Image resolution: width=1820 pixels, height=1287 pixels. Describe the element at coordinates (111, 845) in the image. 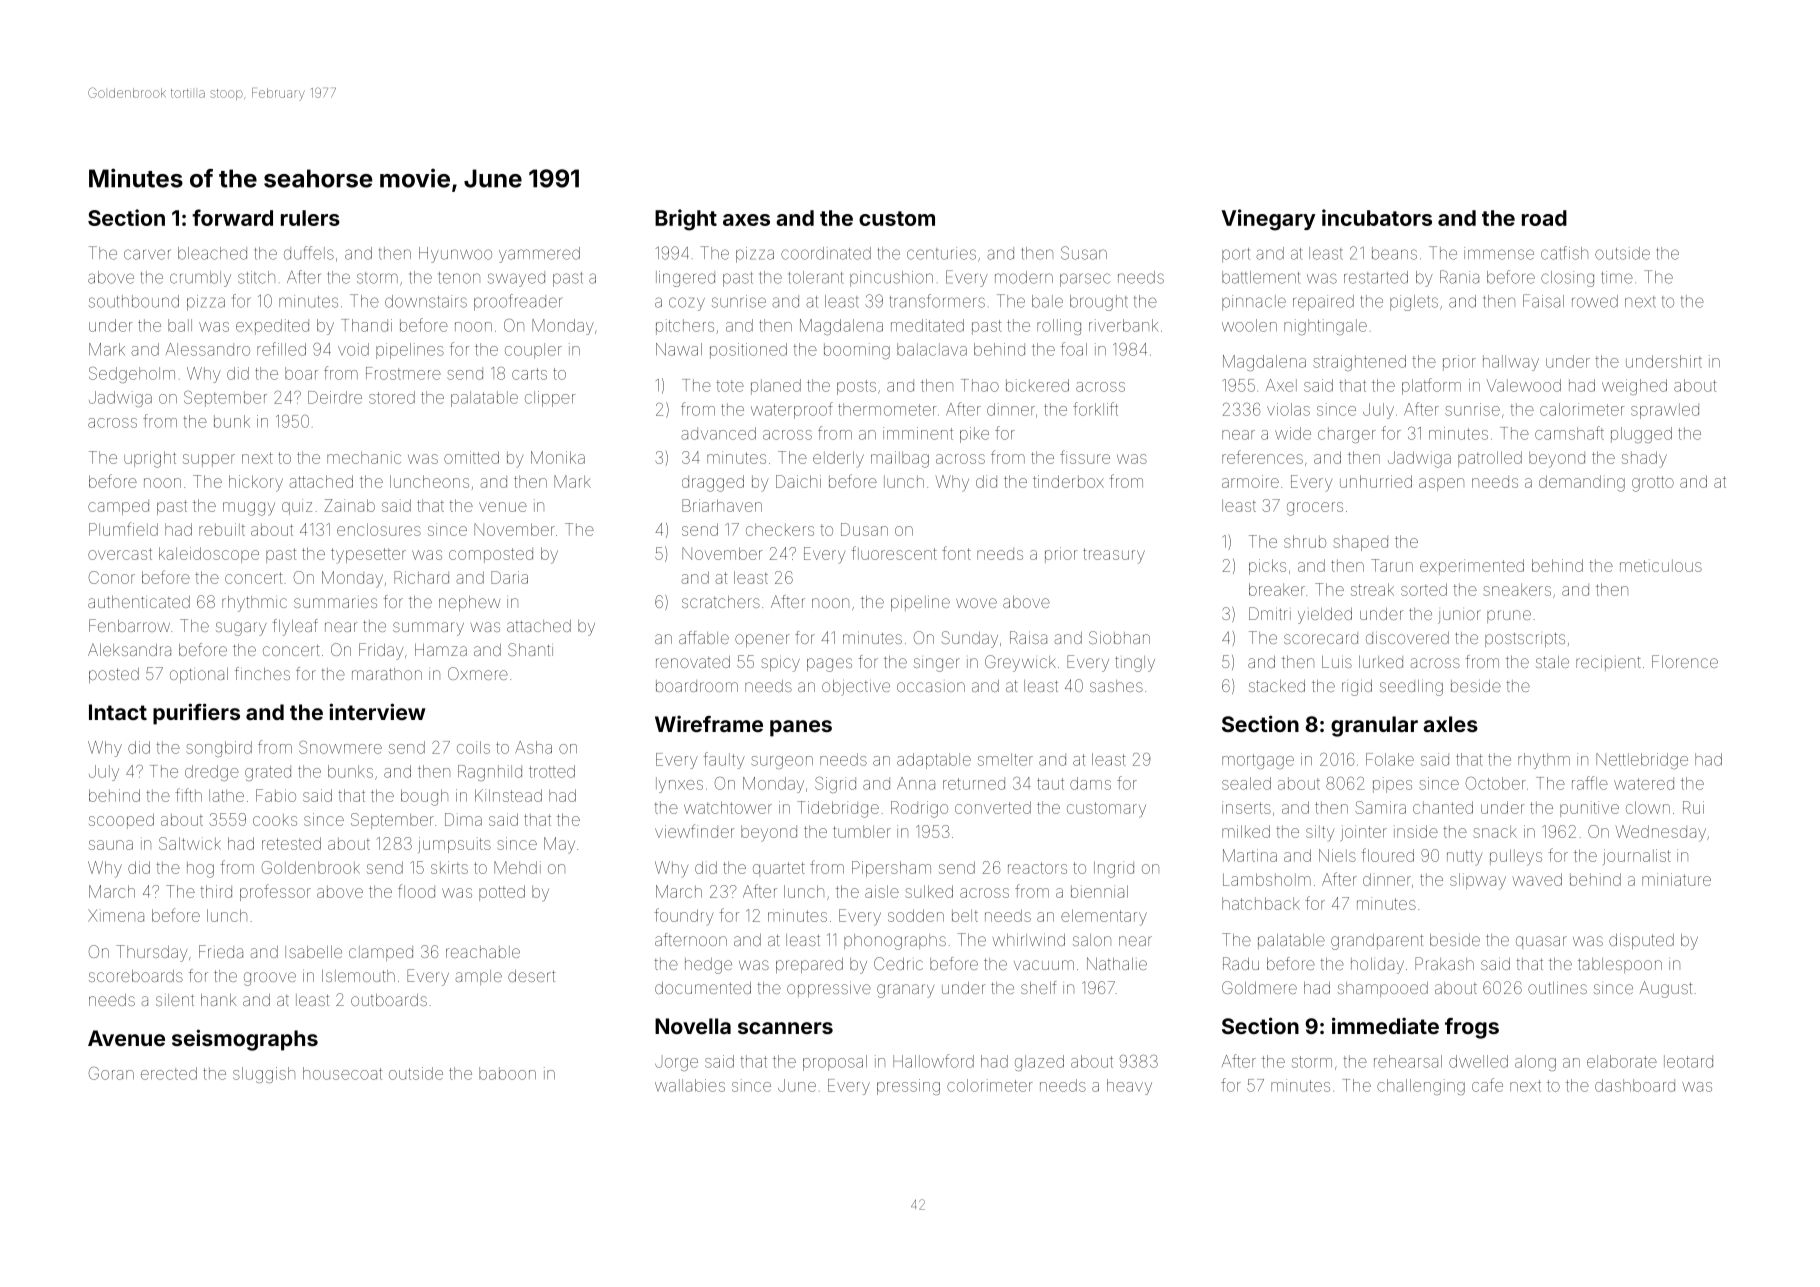

I see `sauna` at that location.
